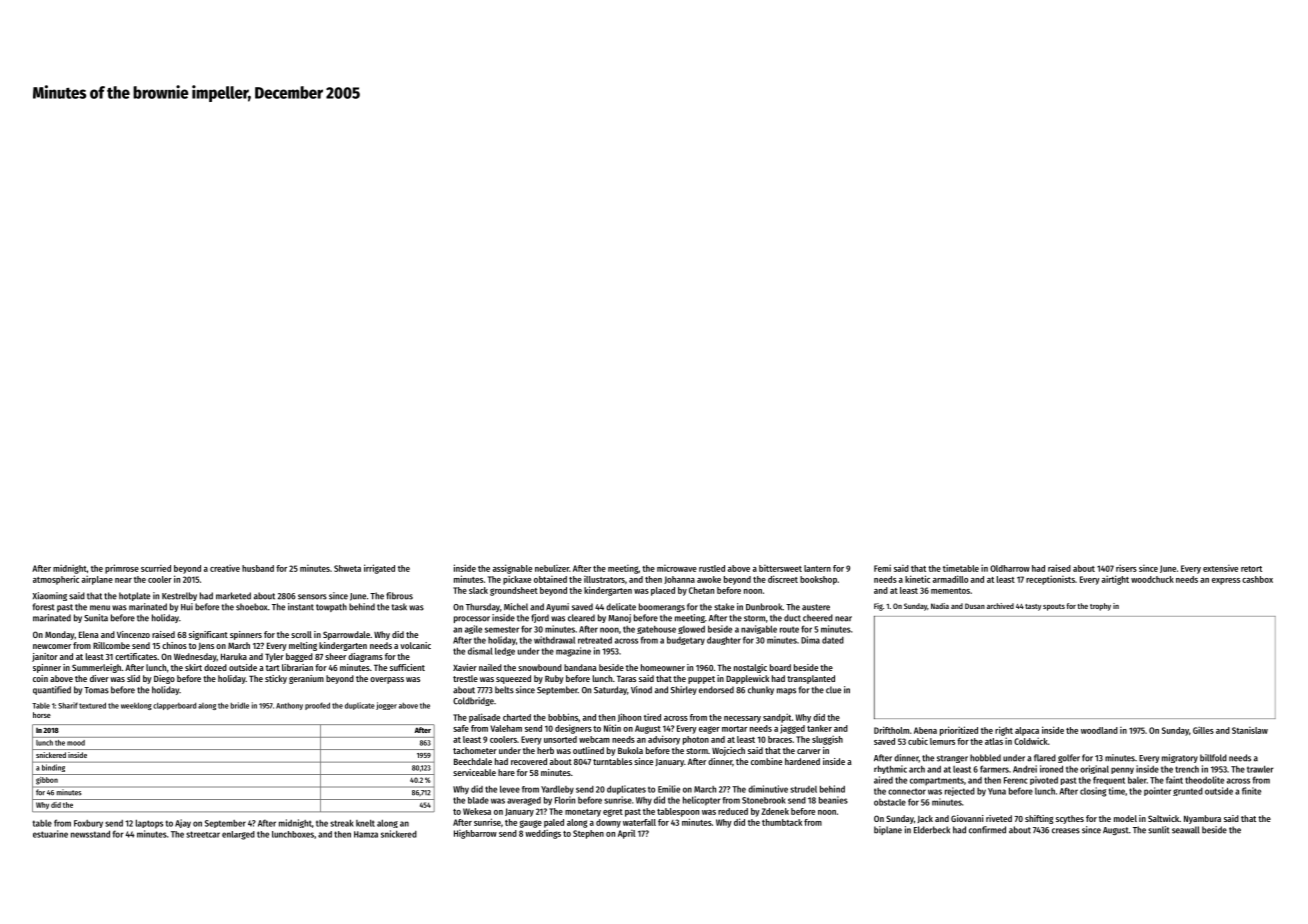 This image has width=1308, height=924. Describe the element at coordinates (669, 789) in the image. I see `Emilie` at that location.
